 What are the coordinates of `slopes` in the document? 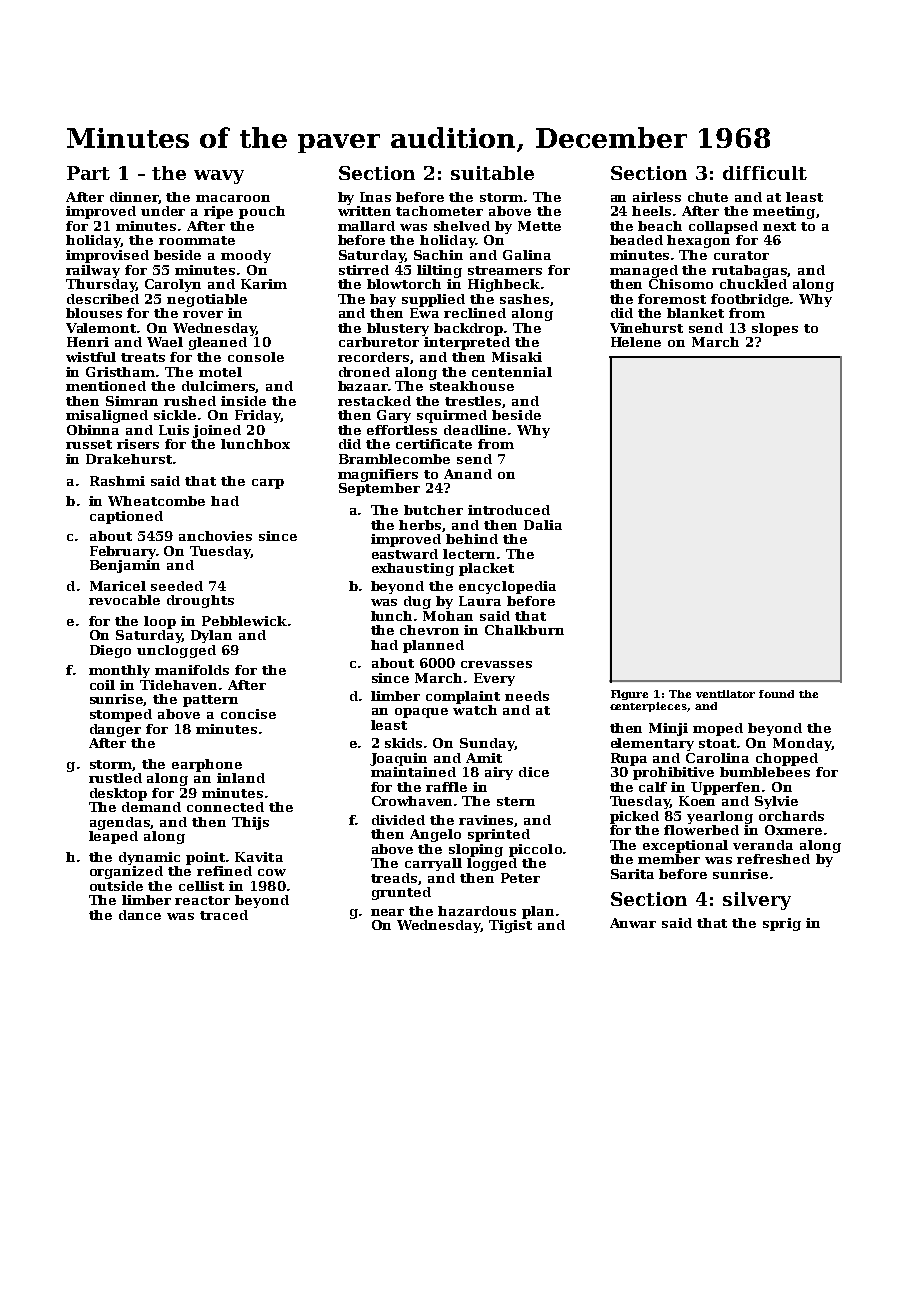 It's located at (775, 329).
